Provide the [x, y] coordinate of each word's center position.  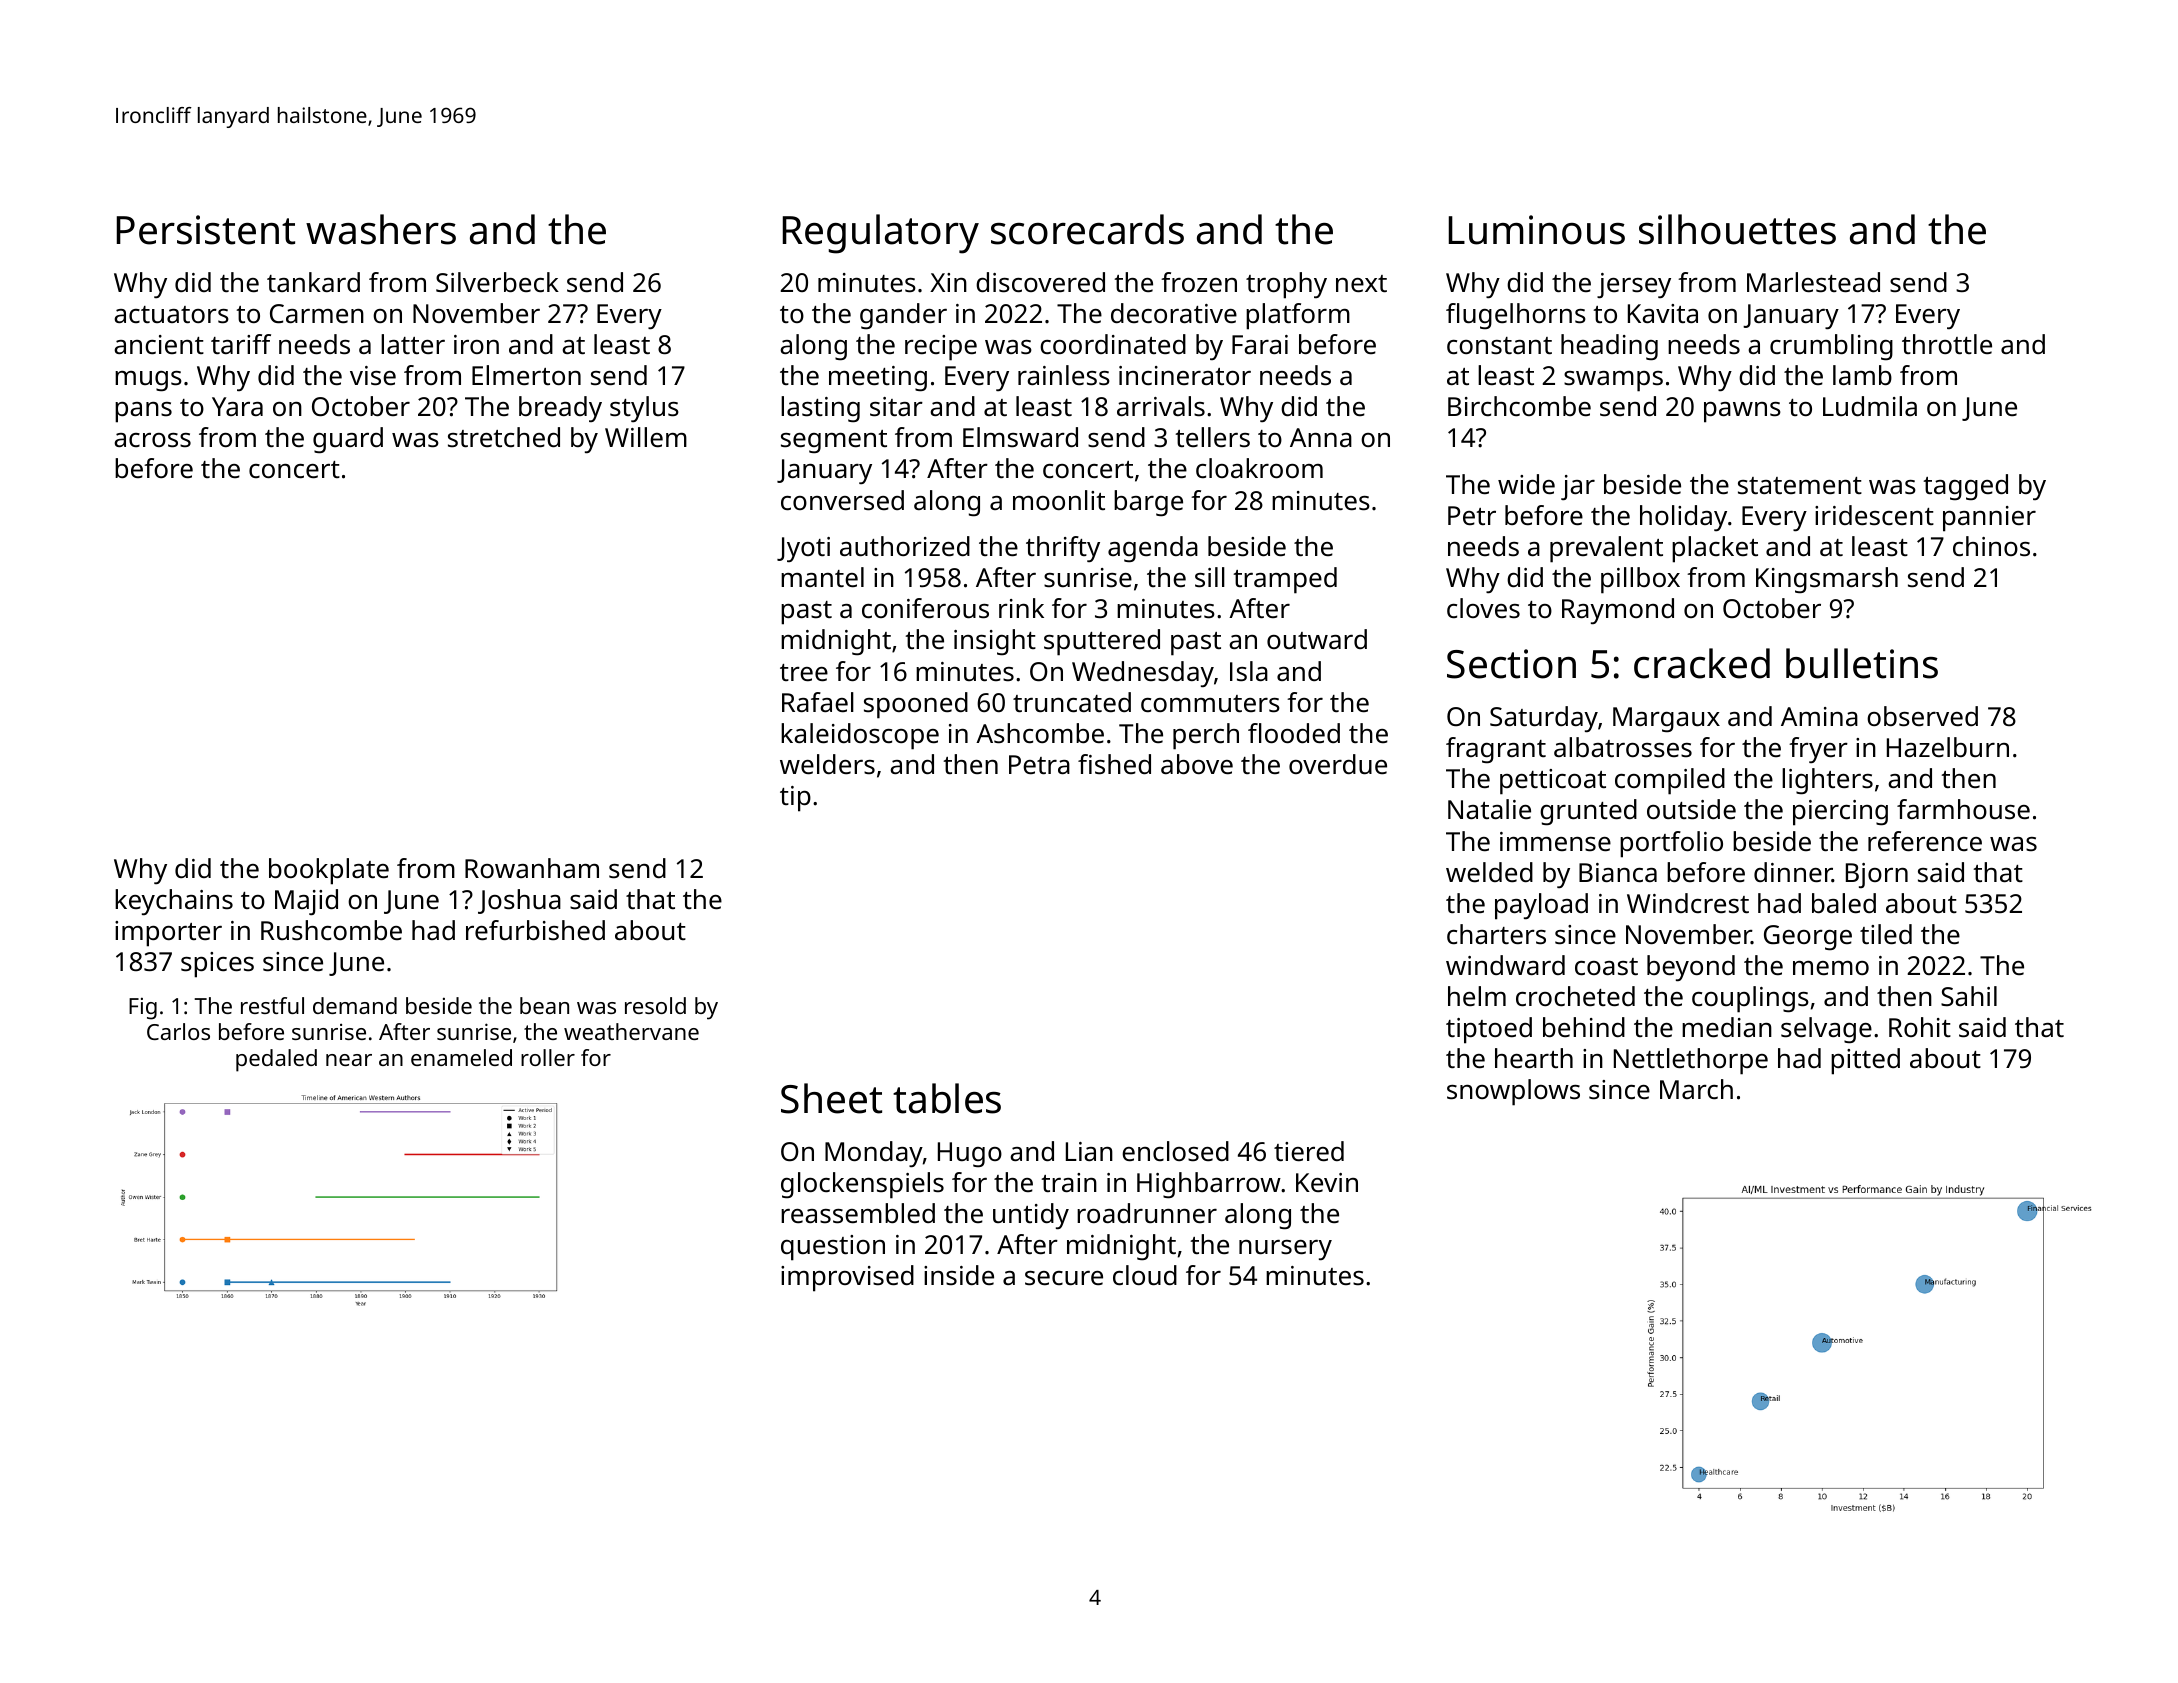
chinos [1991, 546]
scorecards [1087, 229]
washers [381, 229]
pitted [1865, 1061]
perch [1206, 736]
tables [947, 1098]
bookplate [329, 871]
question [833, 1248]
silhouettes [1737, 229]
